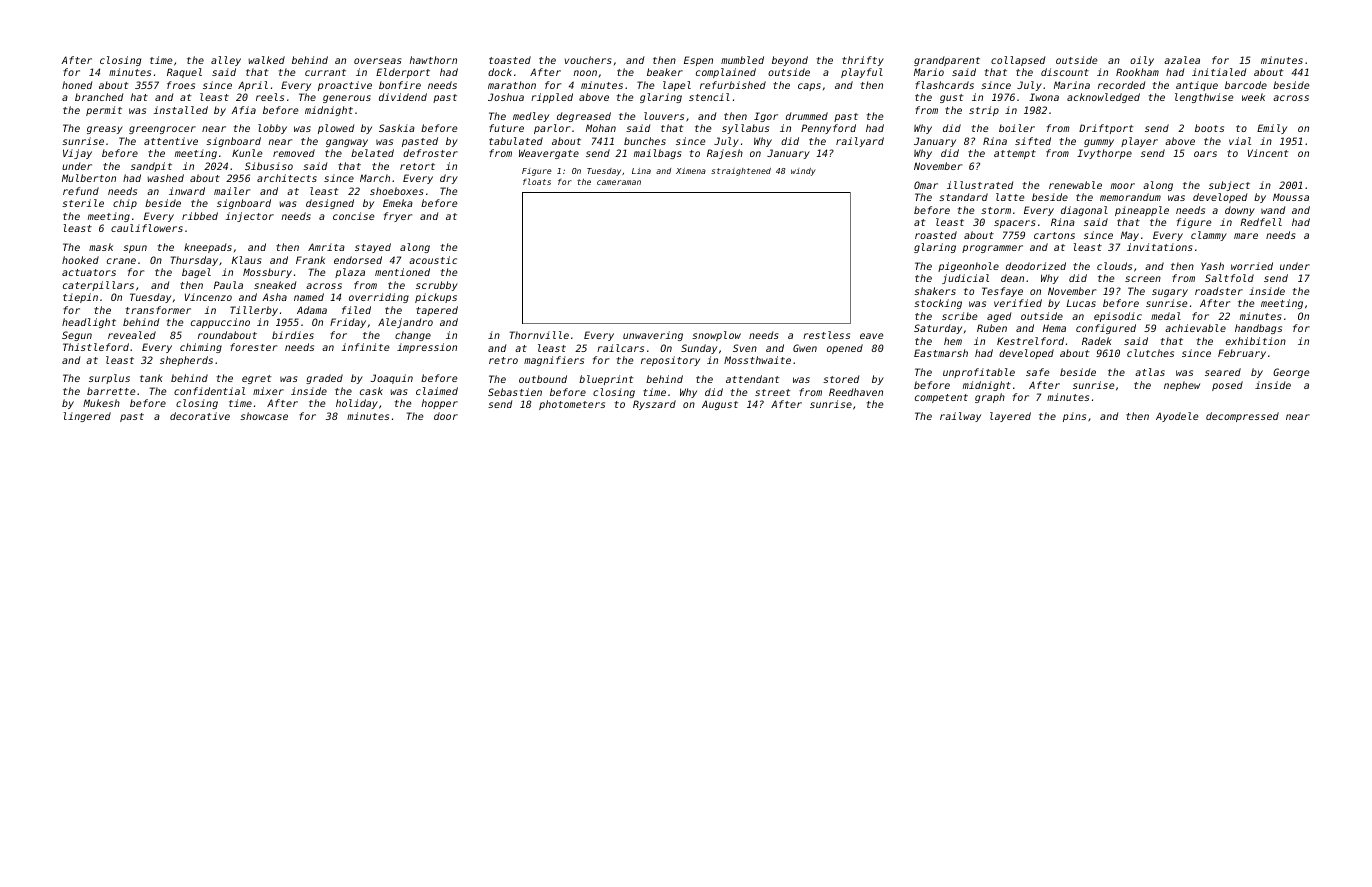 This page has height=887, width=1372. I want to click on decorative, so click(200, 416).
